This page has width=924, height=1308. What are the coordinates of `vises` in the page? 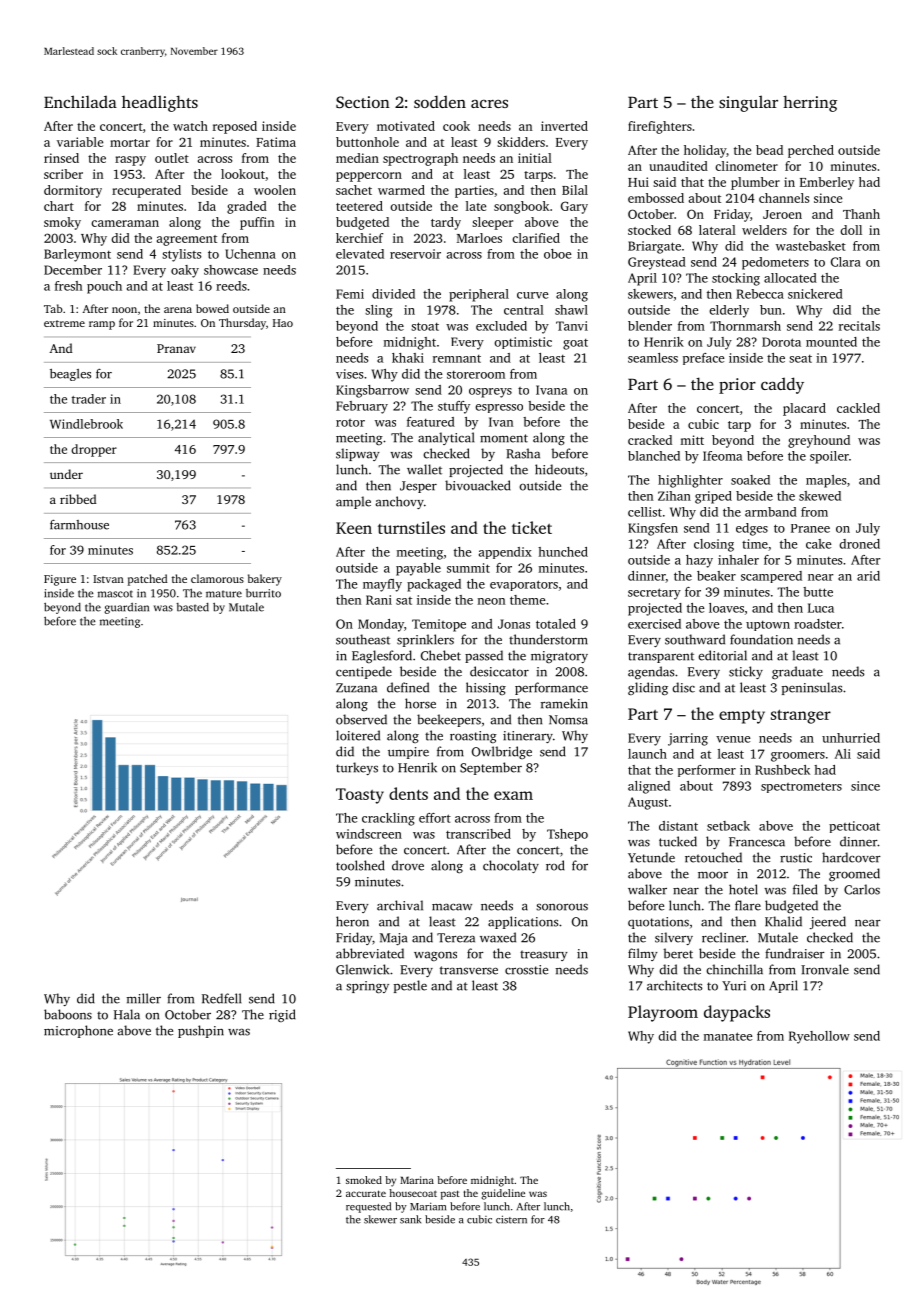 It's located at (349, 374).
